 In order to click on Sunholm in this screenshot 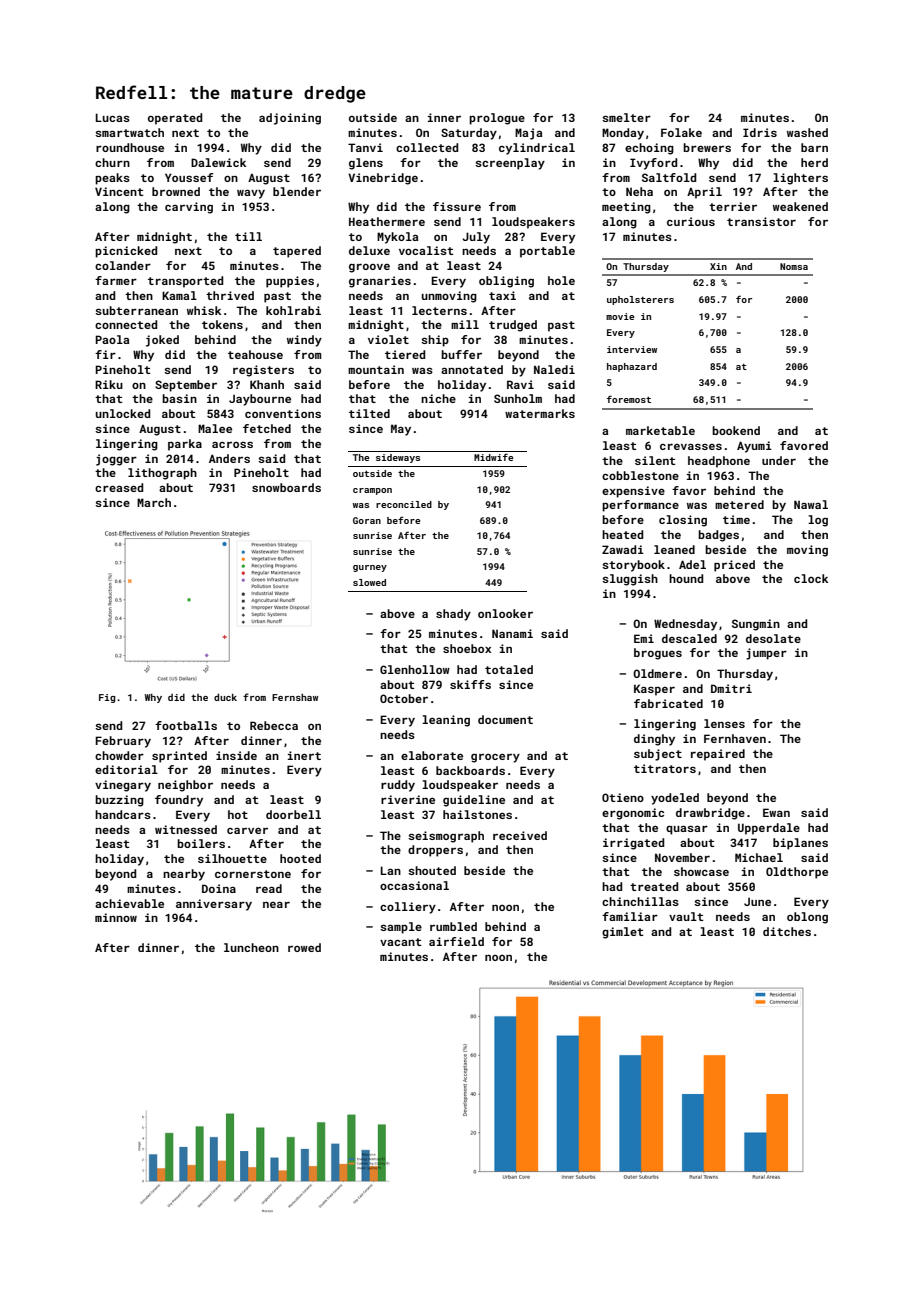, I will do `click(518, 398)`.
